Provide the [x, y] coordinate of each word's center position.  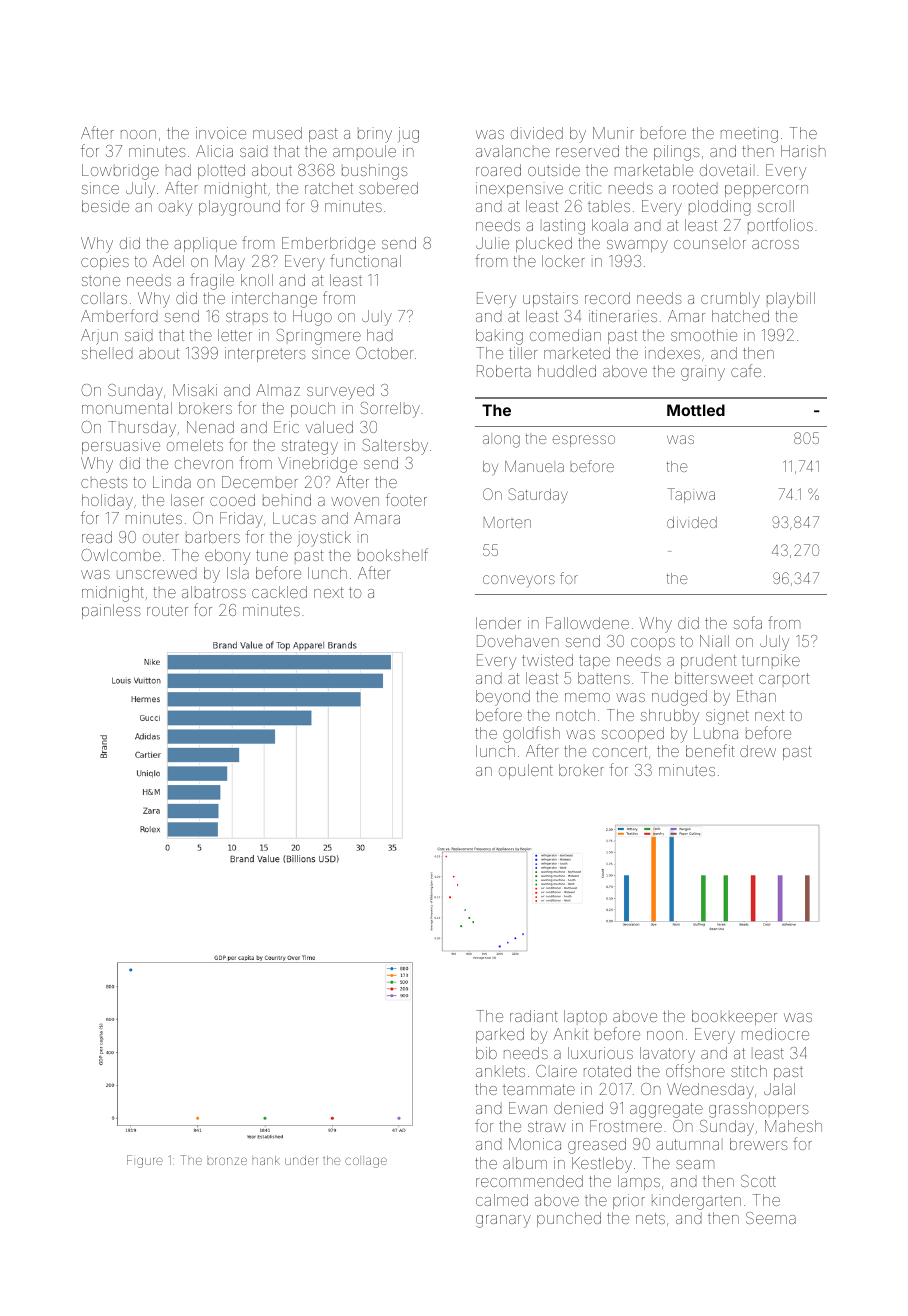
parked [500, 1035]
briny [375, 136]
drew [758, 751]
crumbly [730, 300]
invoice [221, 133]
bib [486, 1053]
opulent [526, 771]
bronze [227, 1161]
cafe [746, 370]
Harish [803, 151]
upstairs [550, 299]
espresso [584, 441]
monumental [127, 408]
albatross [214, 592]
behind [287, 500]
